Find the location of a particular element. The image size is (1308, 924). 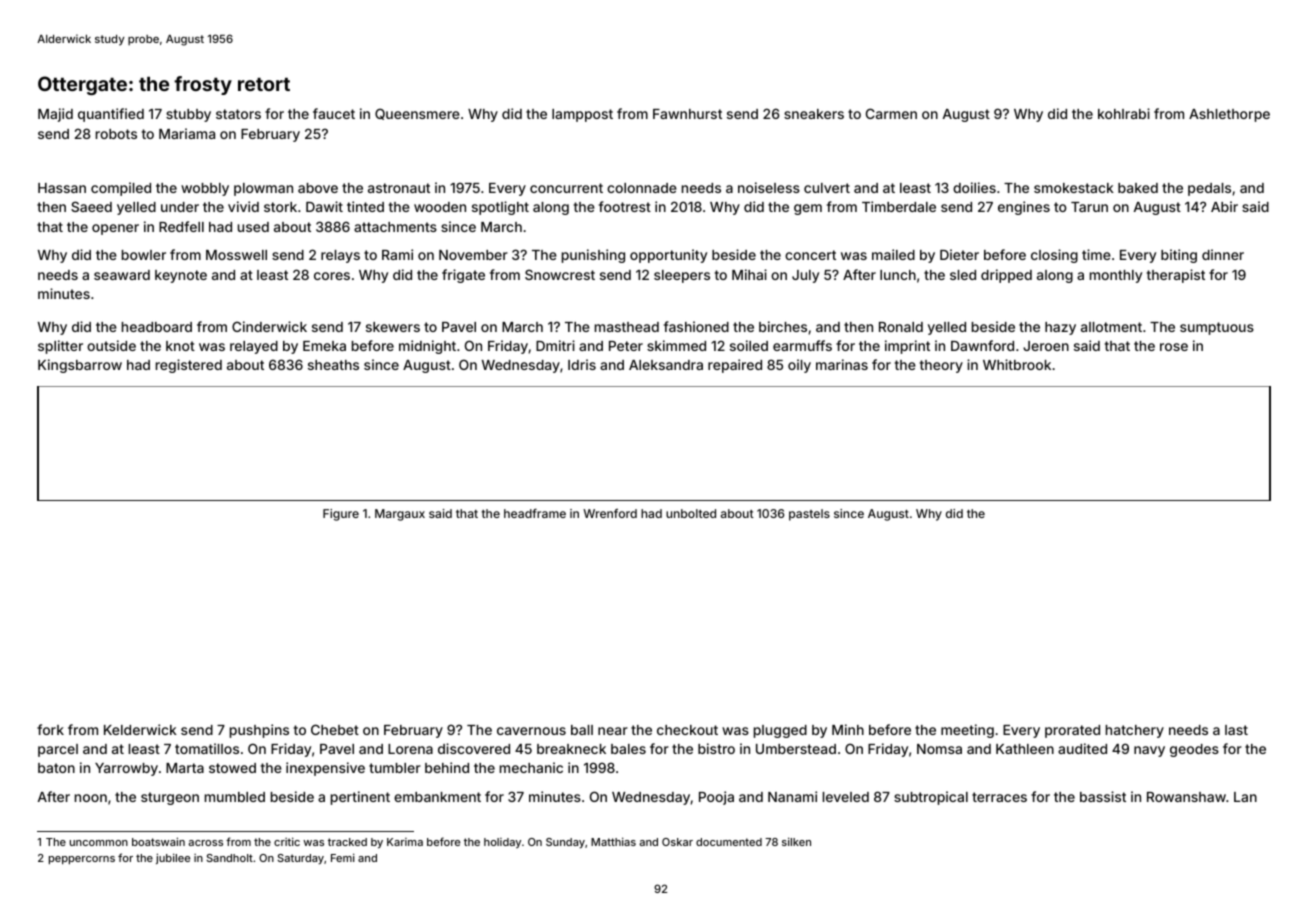

rose is located at coordinates (1174, 347).
